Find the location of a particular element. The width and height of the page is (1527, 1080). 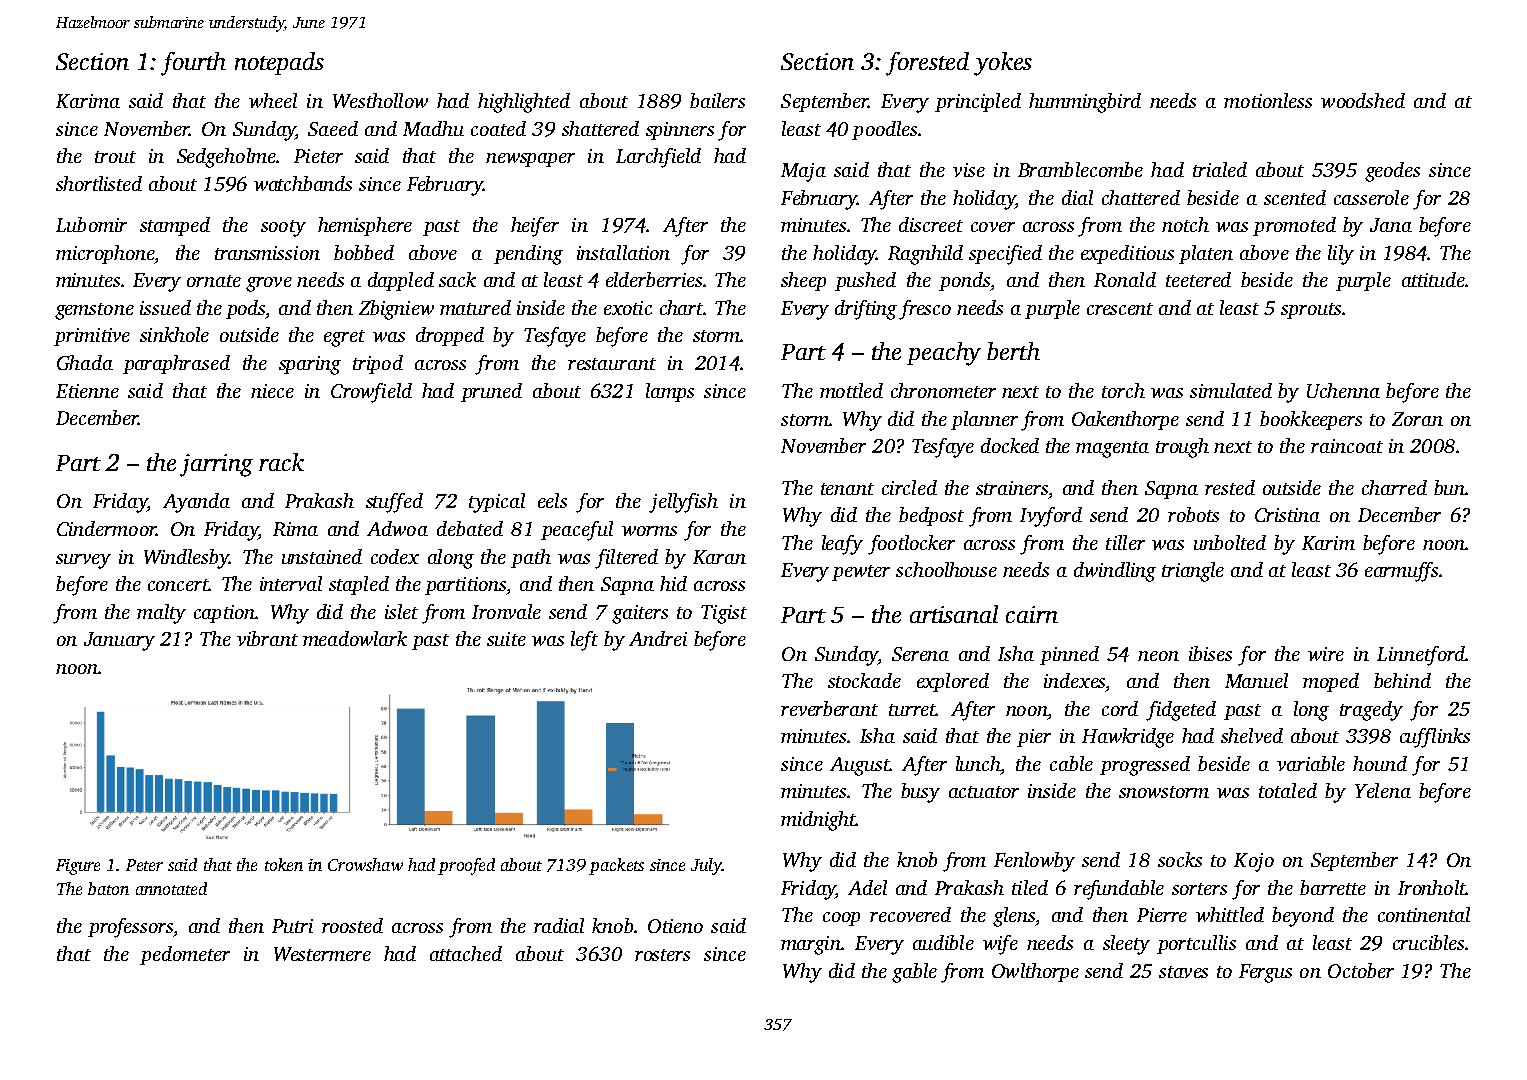

suite is located at coordinates (506, 639).
